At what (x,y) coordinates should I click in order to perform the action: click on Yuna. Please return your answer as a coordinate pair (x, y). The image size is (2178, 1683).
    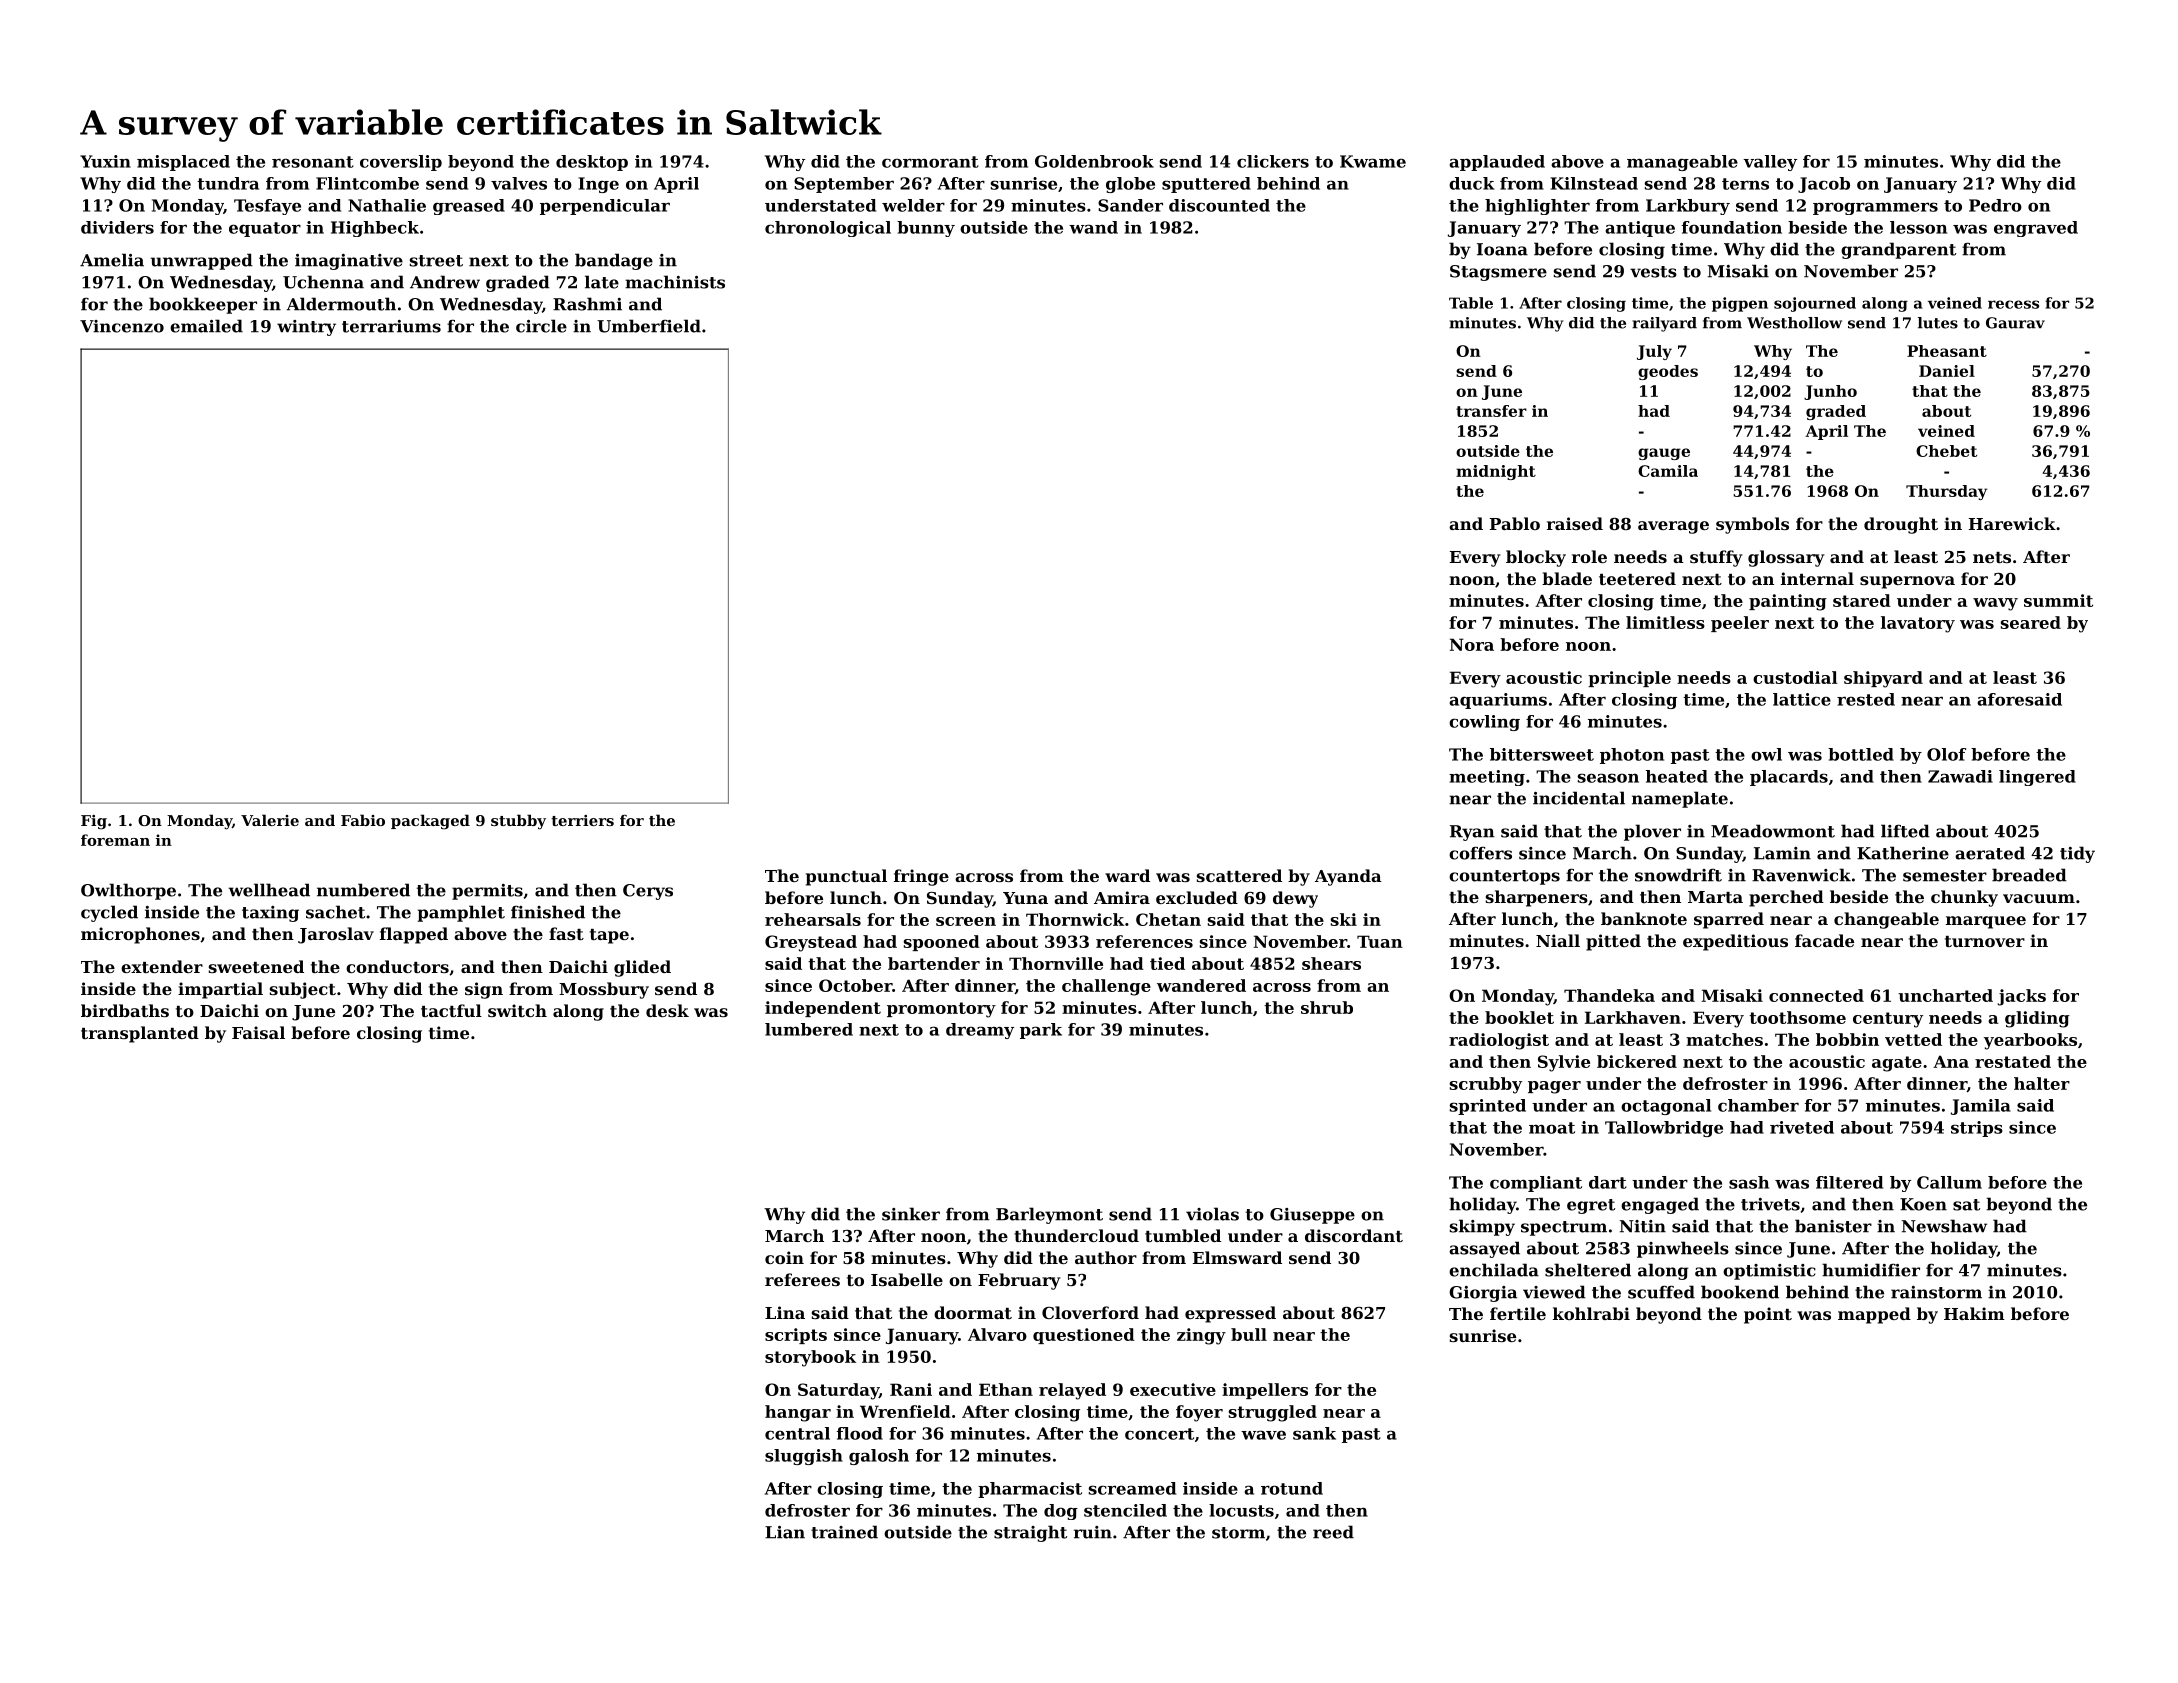
    Looking at the image, I should click on (1025, 898).
